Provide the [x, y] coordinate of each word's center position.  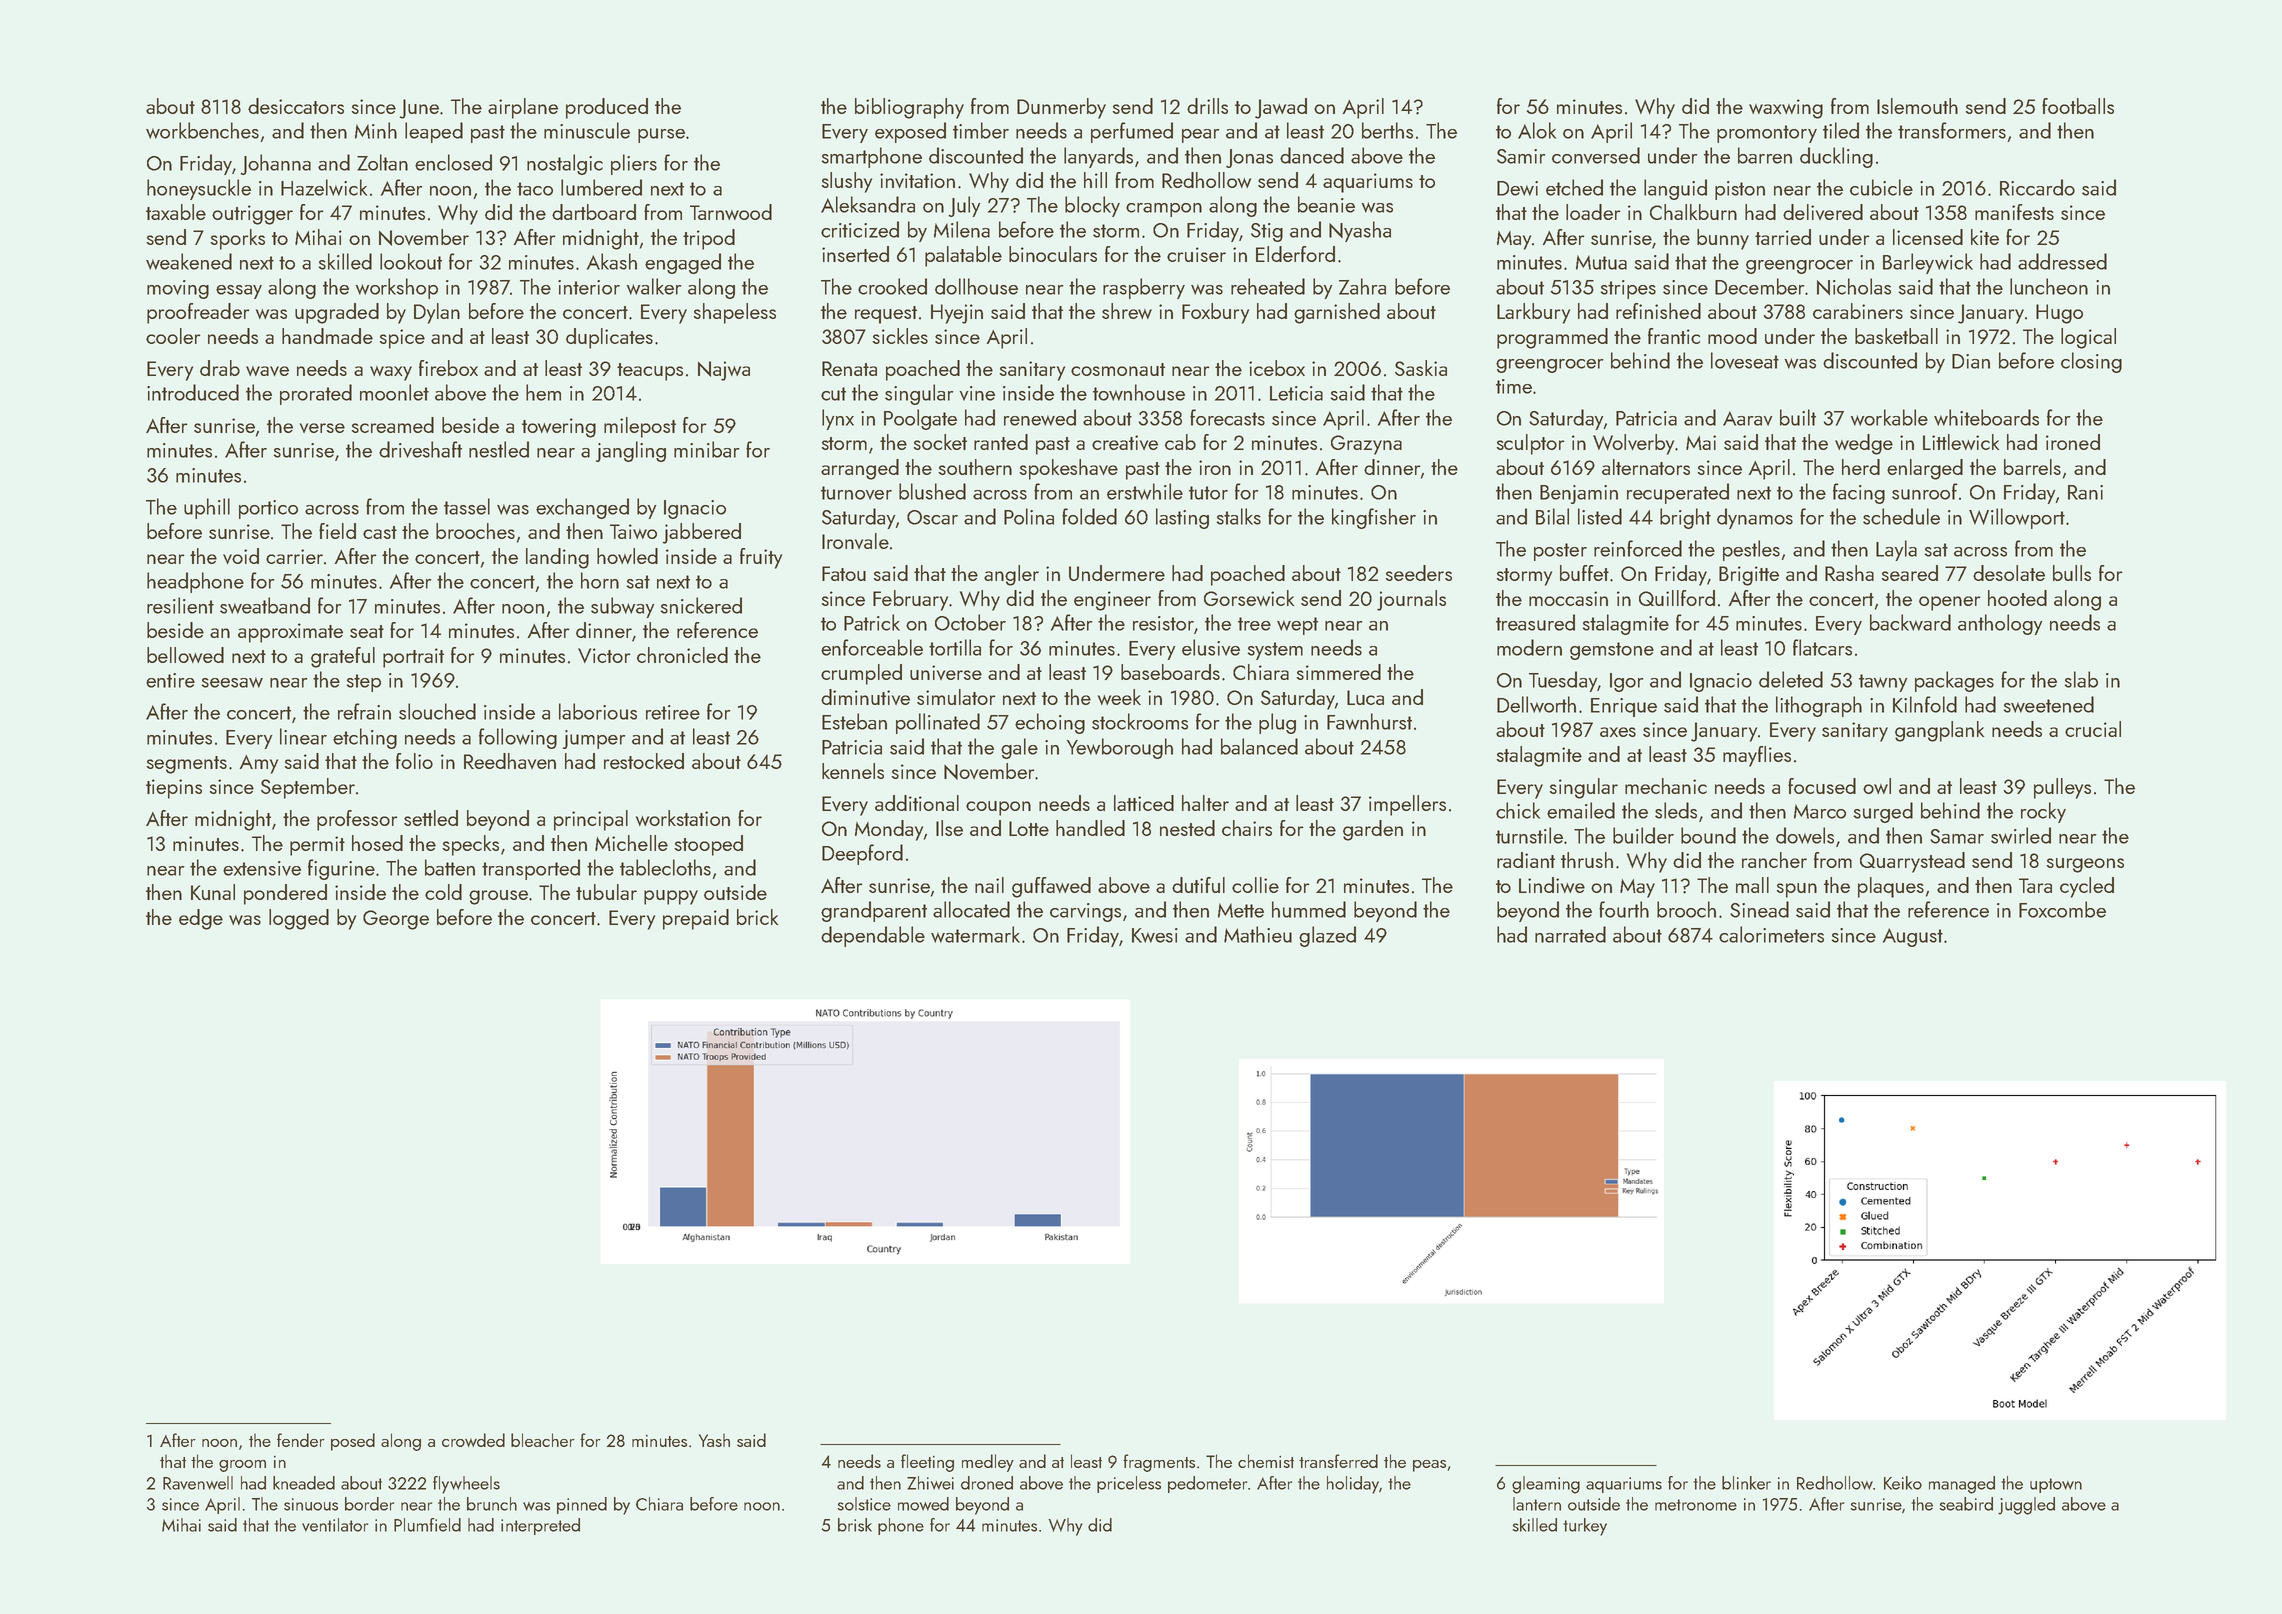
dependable [873, 936]
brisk [855, 1525]
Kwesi [1155, 935]
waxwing [1786, 109]
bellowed [185, 655]
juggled [2026, 1506]
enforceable [872, 647]
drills [1207, 106]
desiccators [296, 106]
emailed [1581, 810]
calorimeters [1771, 934]
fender [301, 1440]
